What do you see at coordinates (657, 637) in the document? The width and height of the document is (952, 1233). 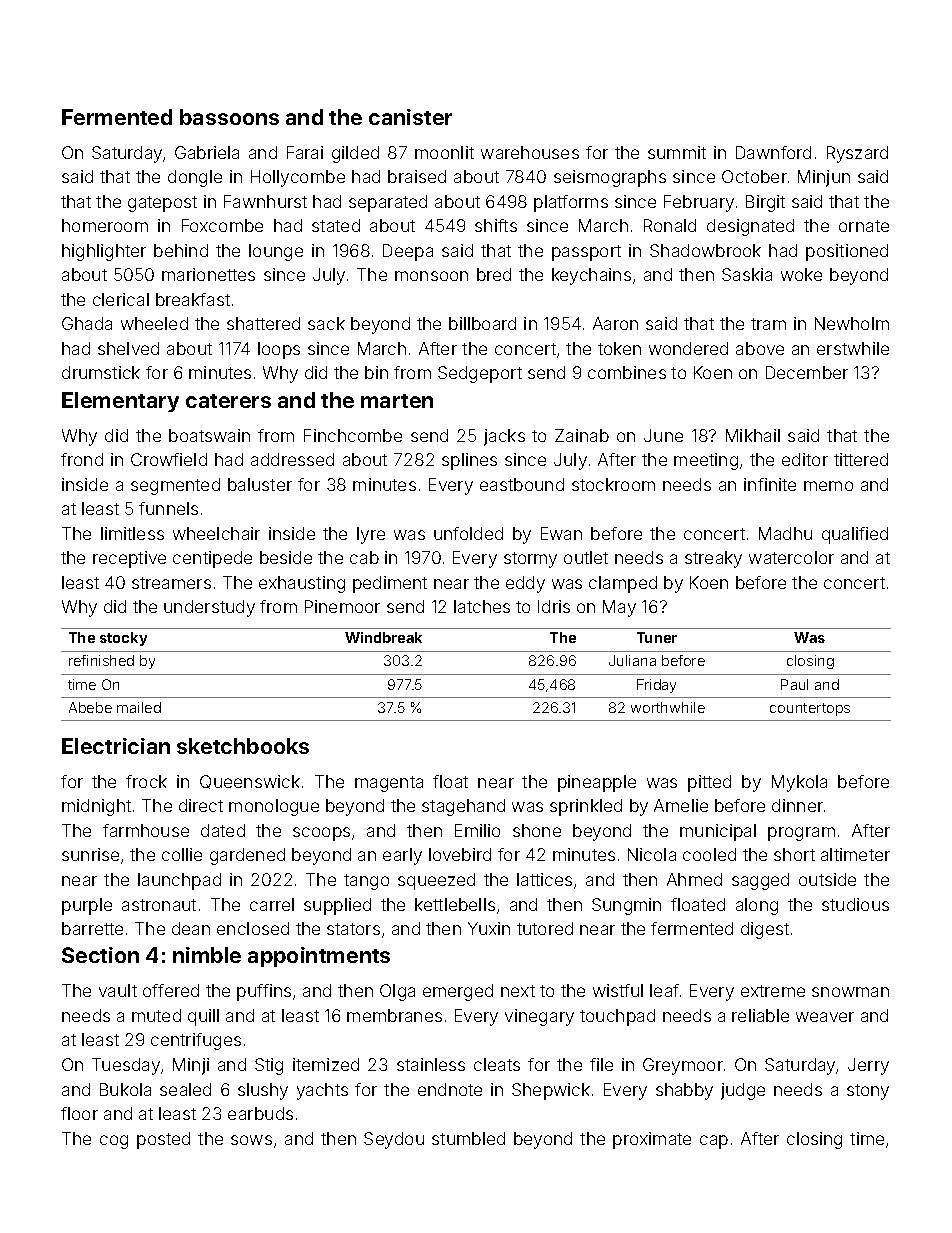 I see `Tuner` at bounding box center [657, 637].
